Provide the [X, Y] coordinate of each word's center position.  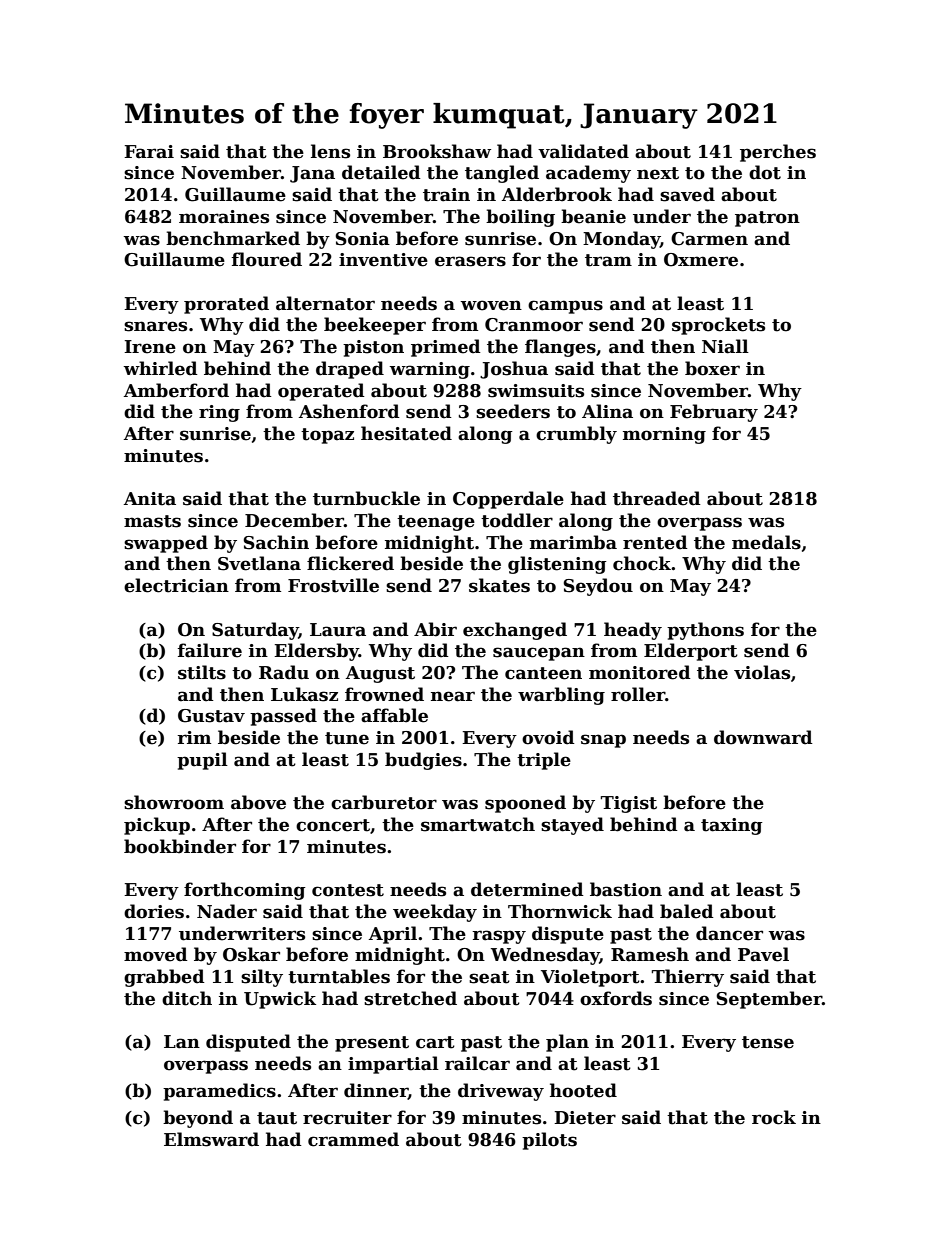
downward [763, 737]
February [714, 413]
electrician [176, 585]
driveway [501, 1092]
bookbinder [180, 846]
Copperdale [508, 500]
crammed [353, 1139]
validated [583, 151]
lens [330, 151]
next [658, 173]
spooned [525, 804]
